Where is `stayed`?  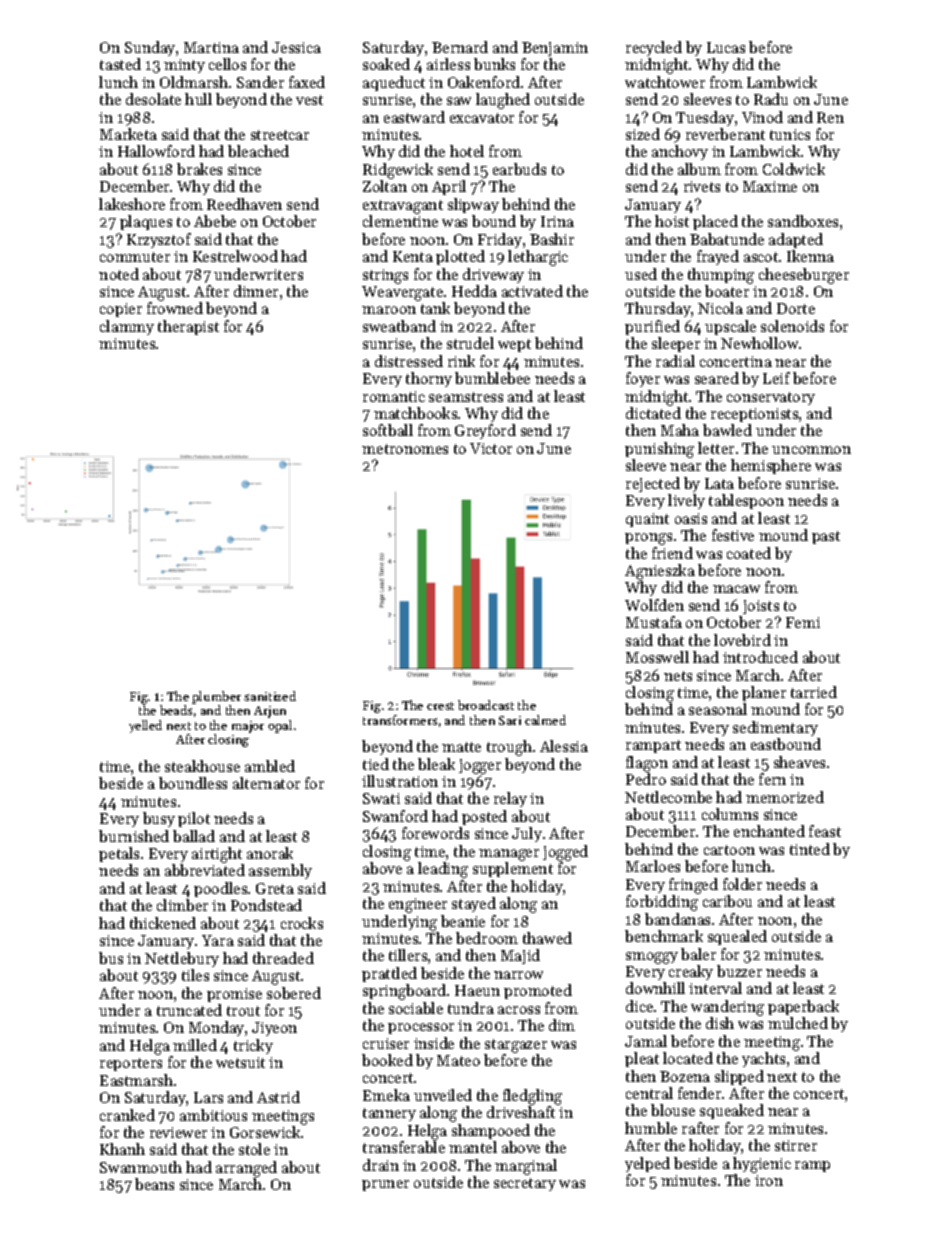
stayed is located at coordinates (474, 904).
